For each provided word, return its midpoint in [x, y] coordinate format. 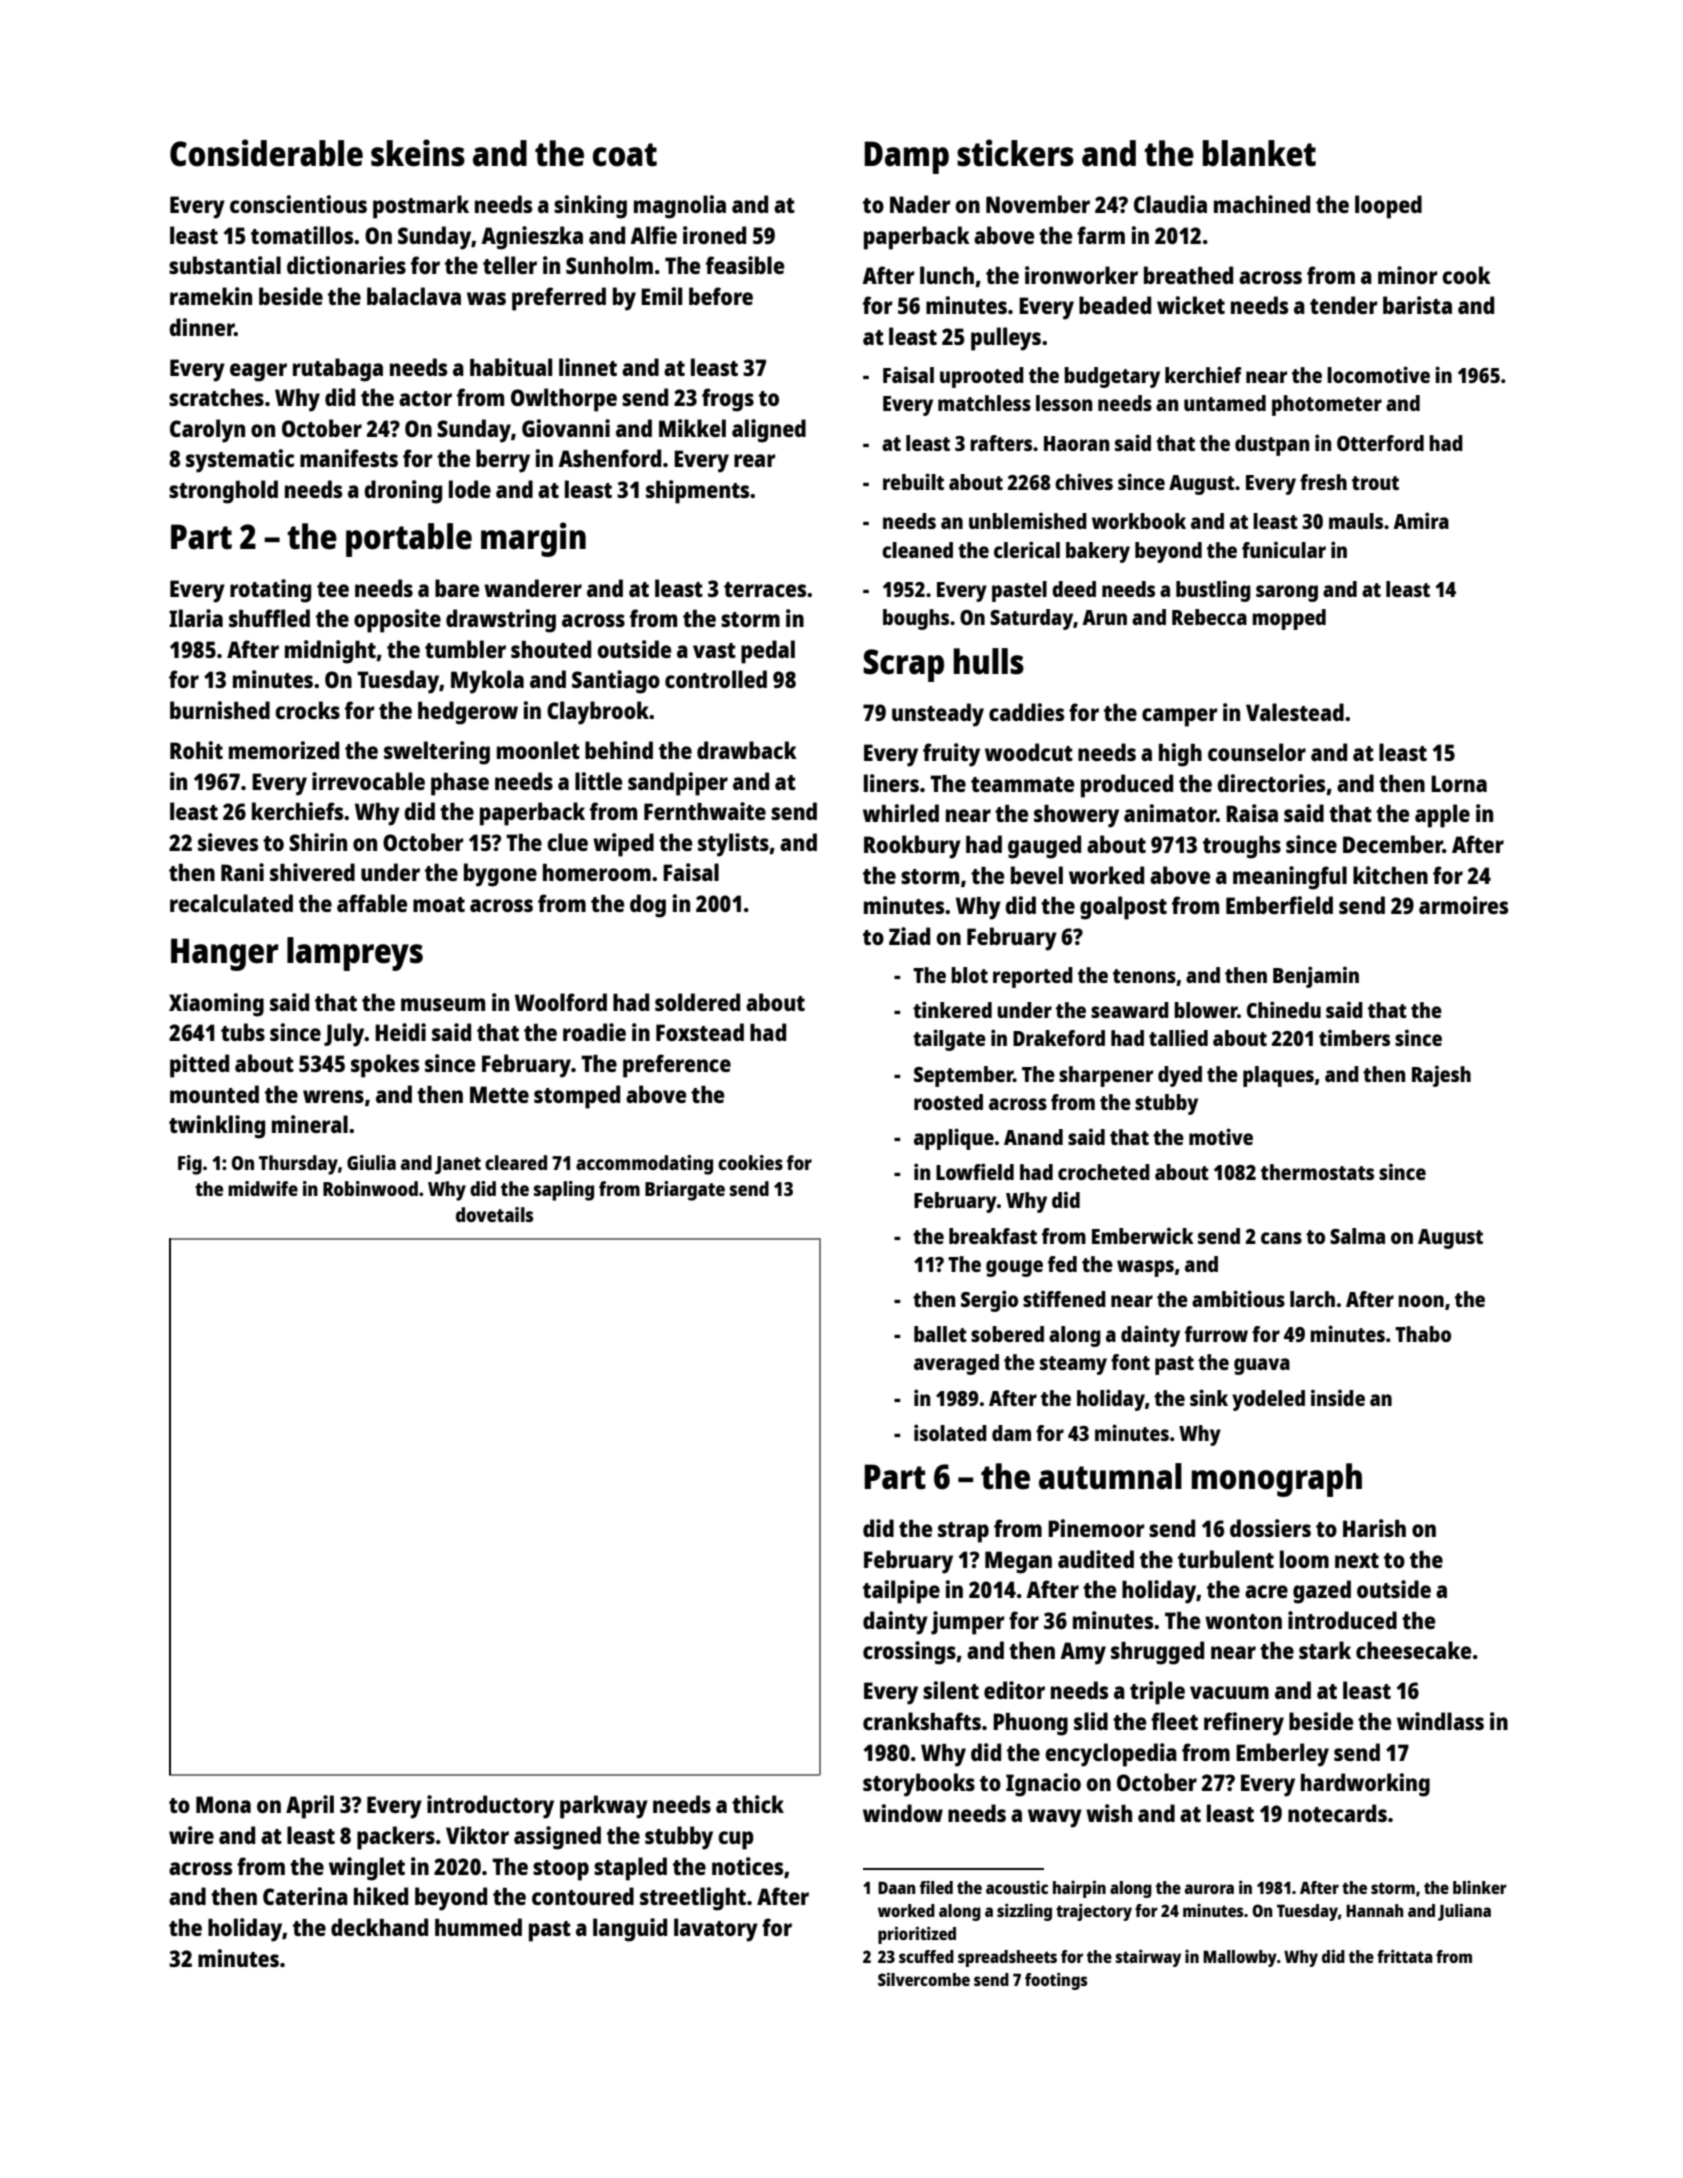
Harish [1374, 1528]
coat [625, 155]
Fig [190, 1165]
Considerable [266, 153]
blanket [1259, 153]
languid [630, 1930]
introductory [490, 1807]
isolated [950, 1432]
